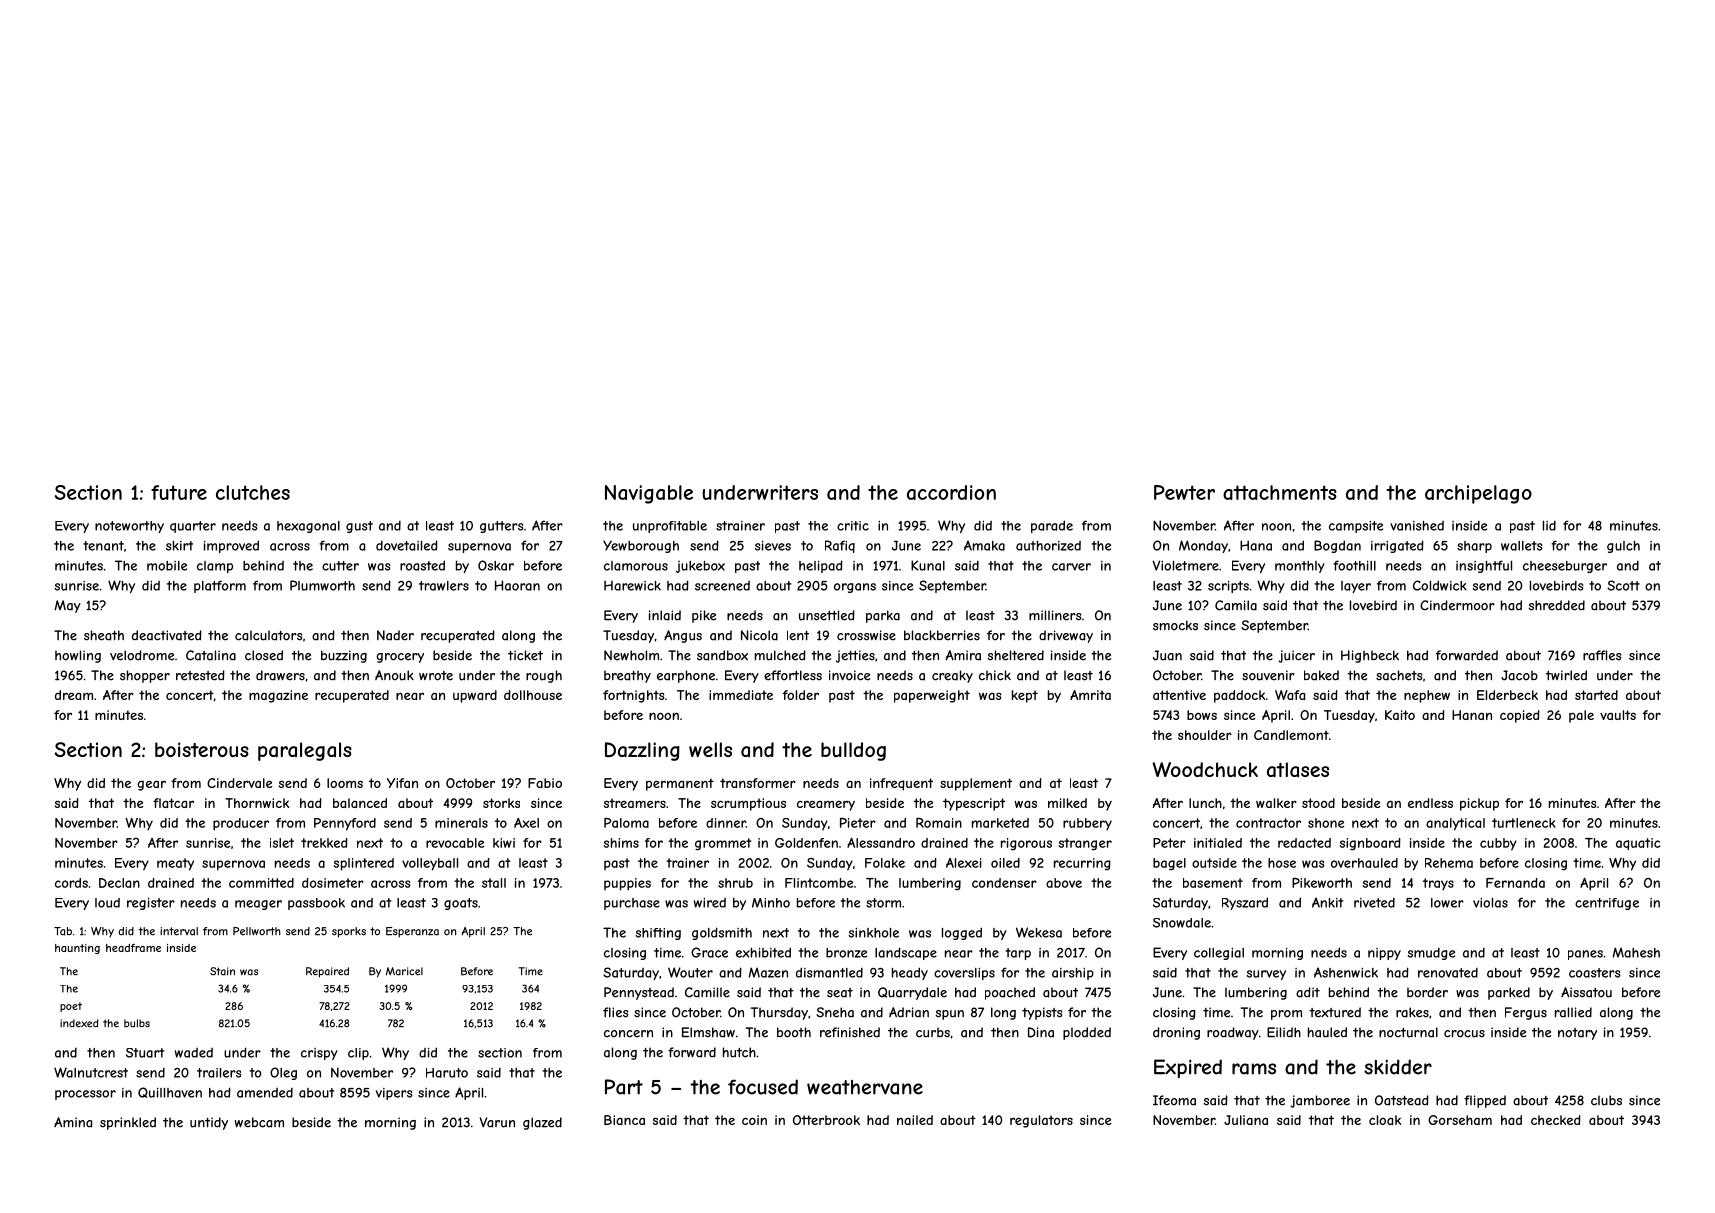 The height and width of the image is (1213, 1715). Describe the element at coordinates (964, 863) in the image. I see `Alexei` at that location.
